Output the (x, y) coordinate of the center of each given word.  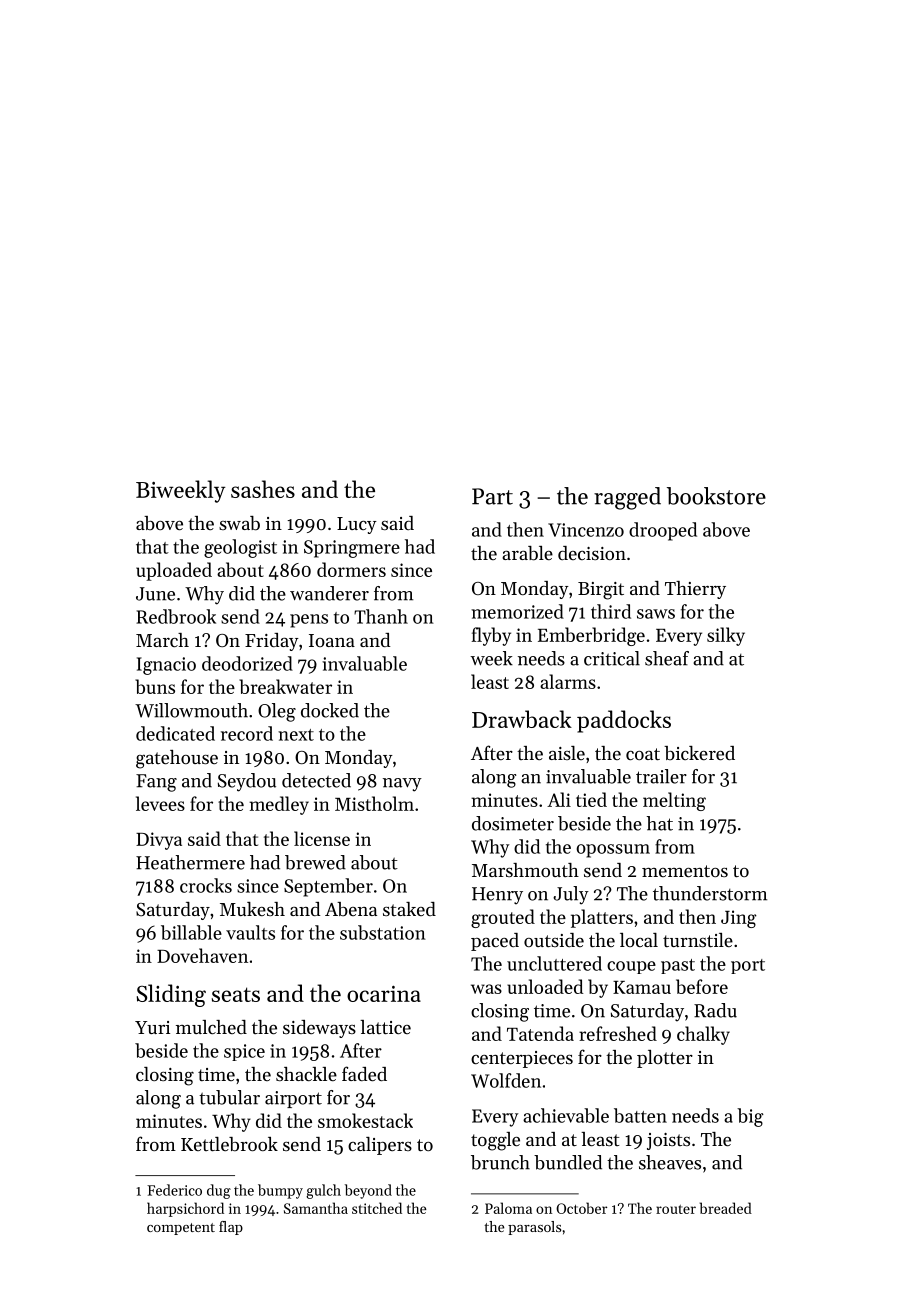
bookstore (716, 496)
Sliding (171, 995)
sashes (263, 489)
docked (330, 710)
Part (492, 496)
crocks (206, 885)
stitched (377, 1208)
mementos (685, 871)
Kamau (642, 987)
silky (726, 636)
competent (181, 1229)
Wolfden (506, 1080)
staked (409, 909)
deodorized (247, 663)
